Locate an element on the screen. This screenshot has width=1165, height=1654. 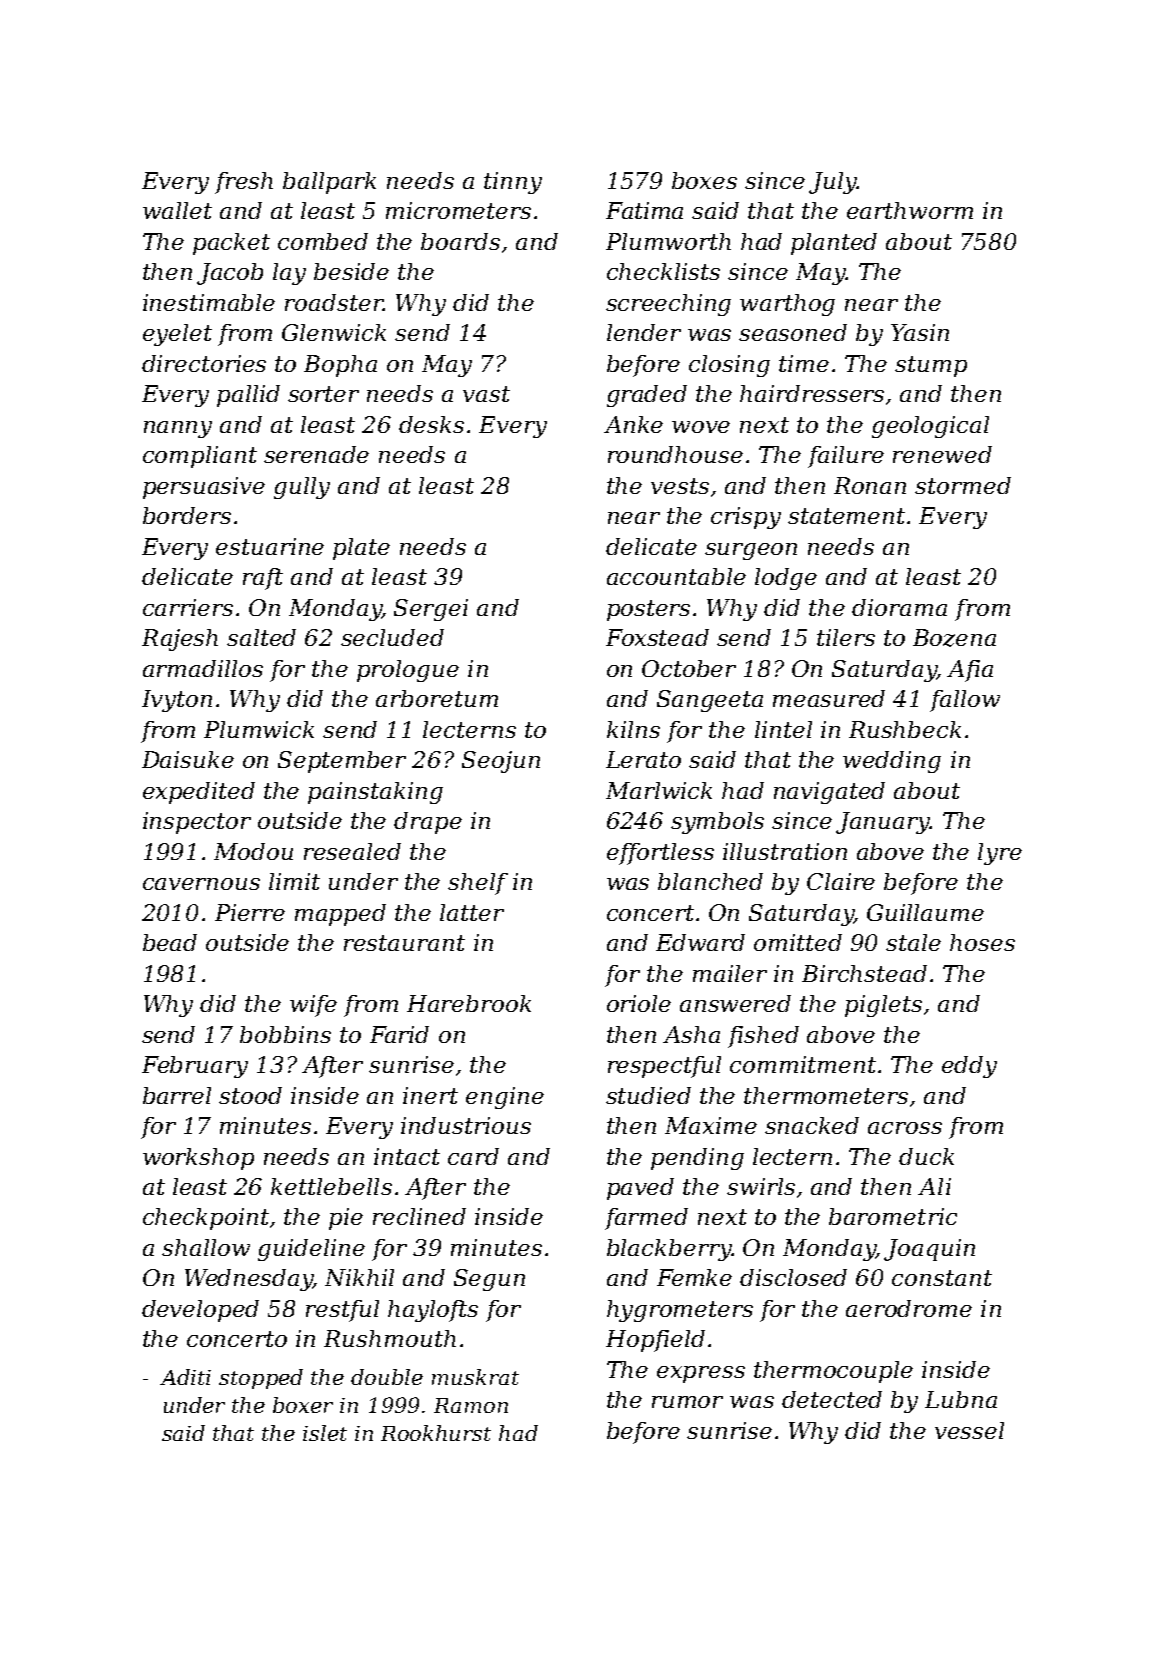
Edward is located at coordinates (700, 942).
